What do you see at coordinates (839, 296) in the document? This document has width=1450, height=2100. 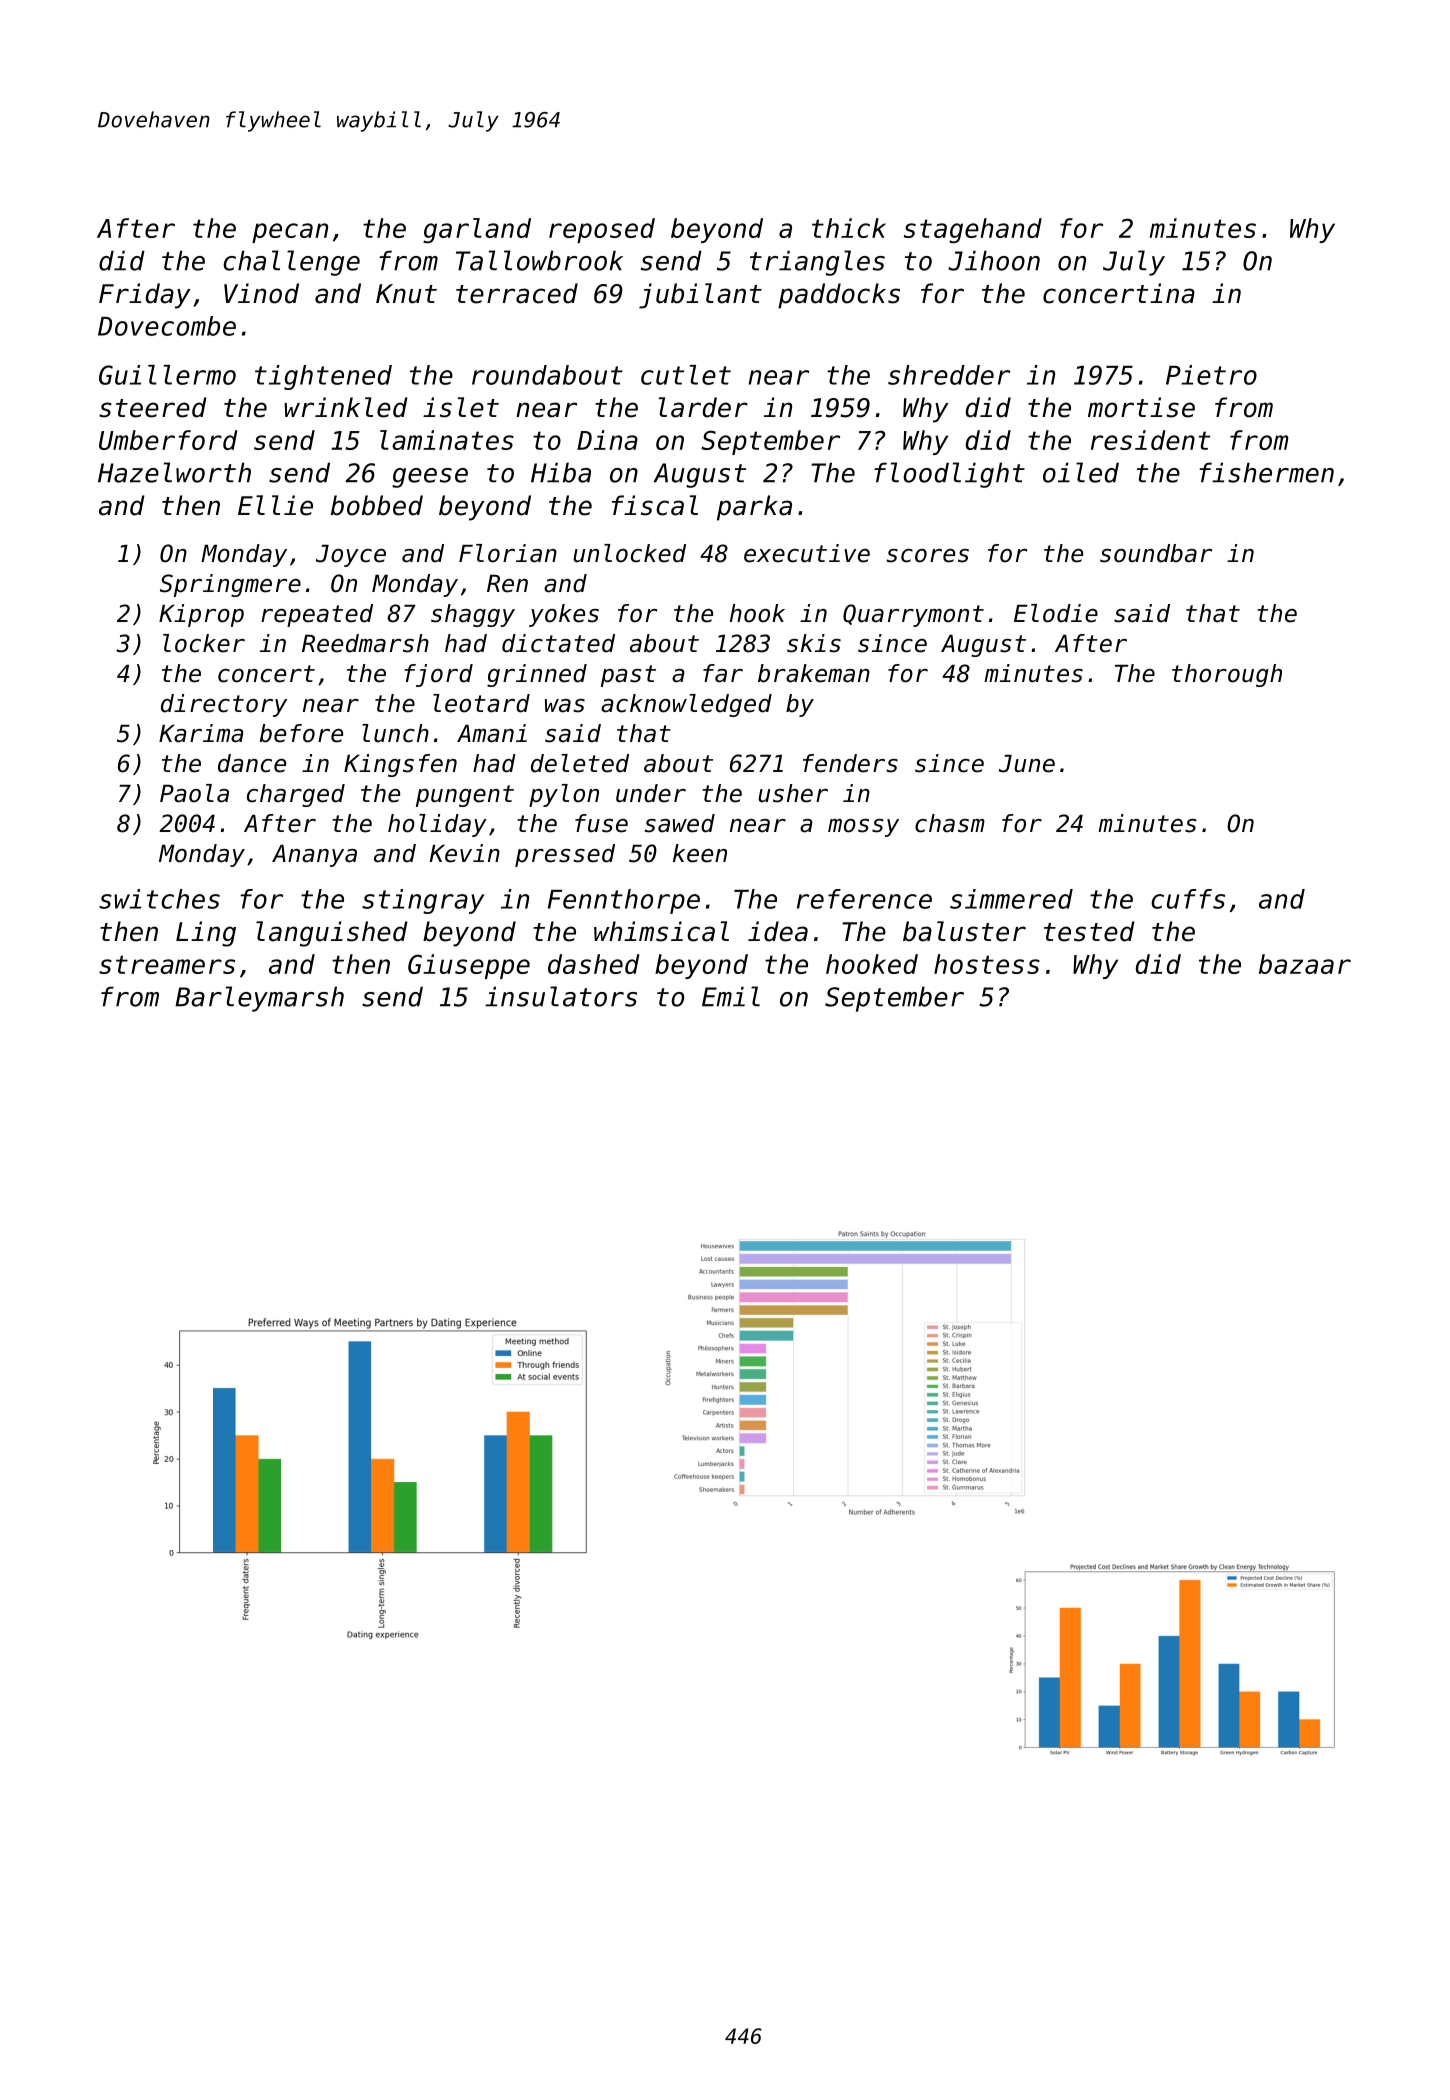 I see `paddocks` at bounding box center [839, 296].
